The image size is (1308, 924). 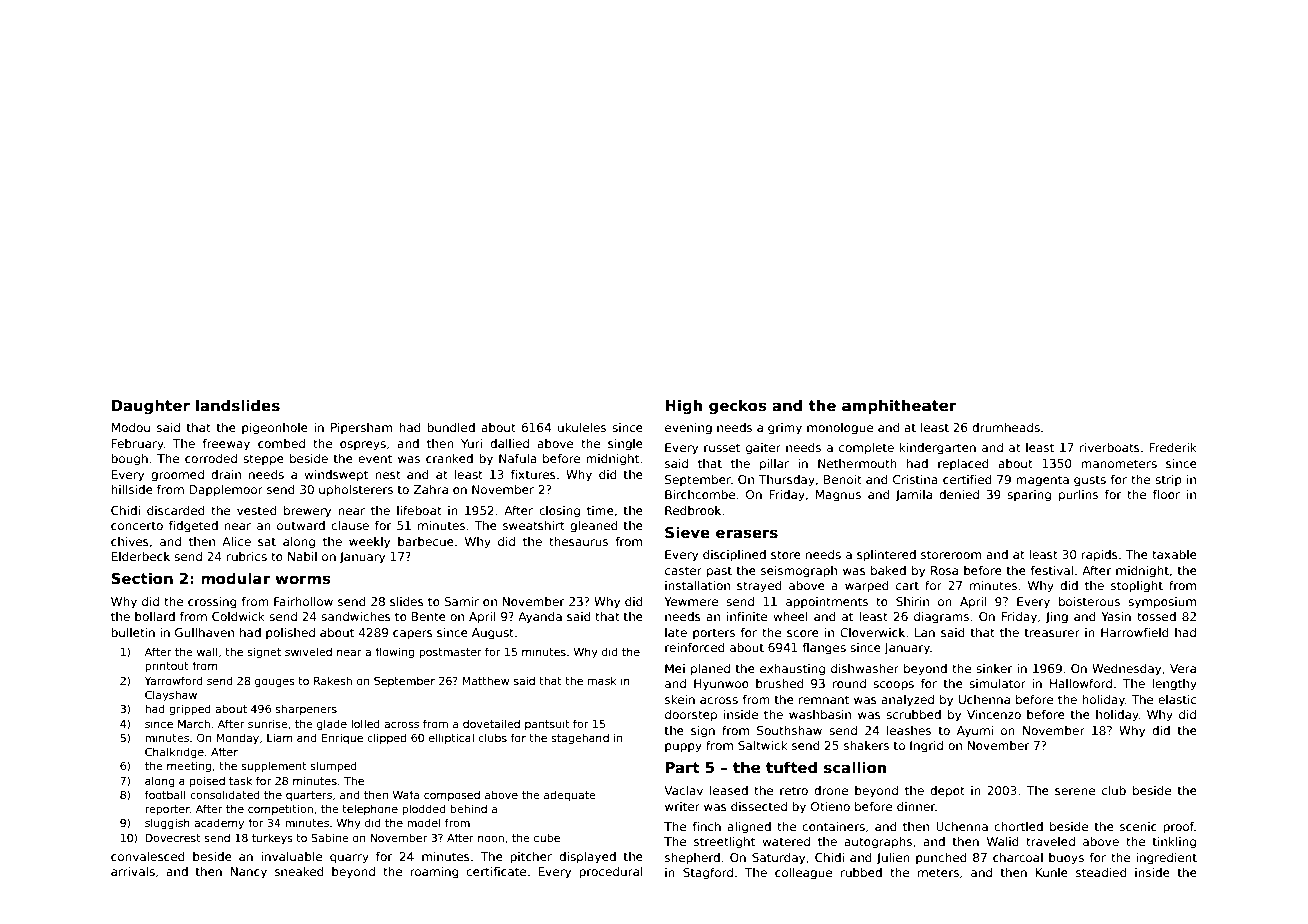 I want to click on drumheads, so click(x=1006, y=427).
